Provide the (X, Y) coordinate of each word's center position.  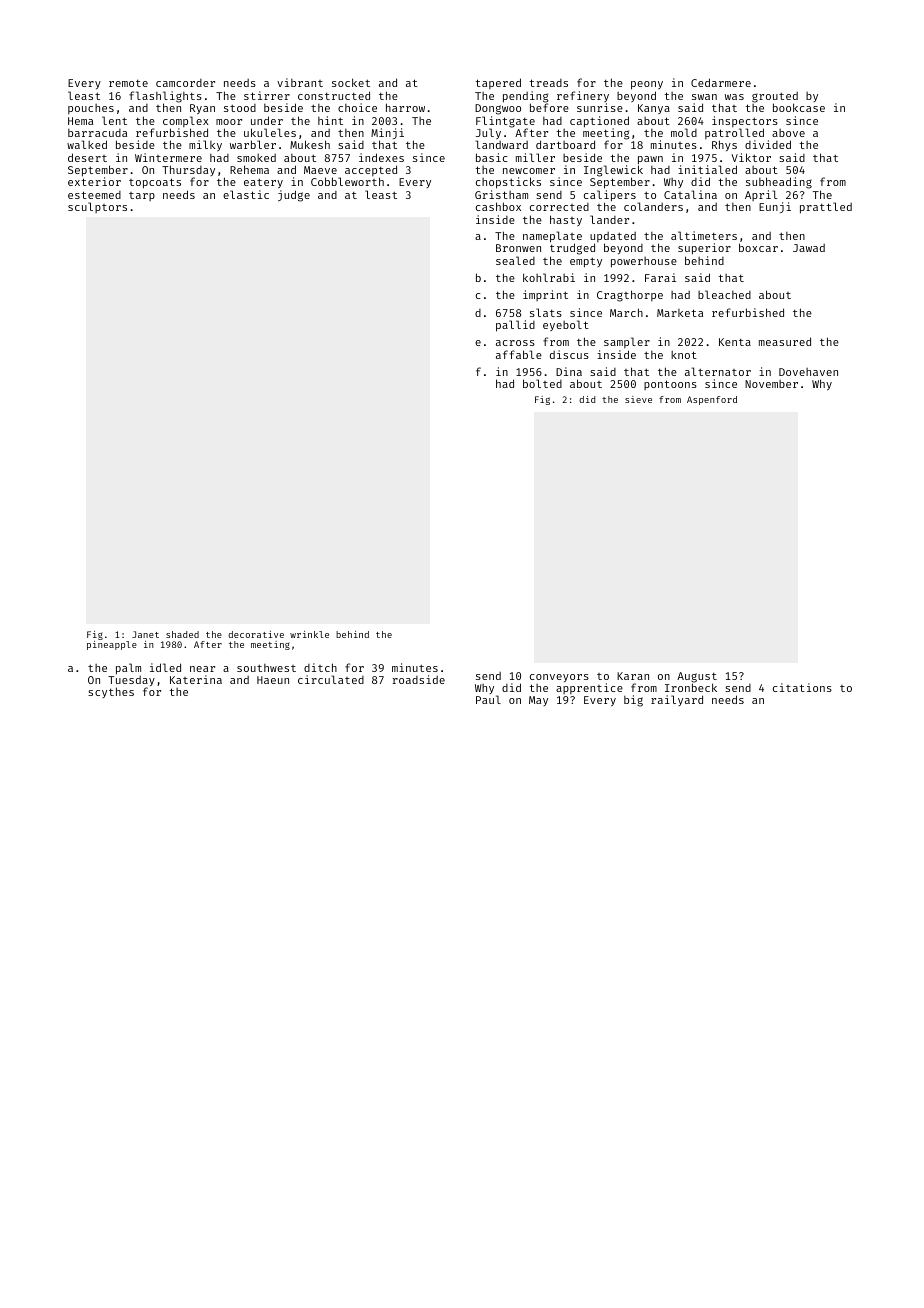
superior (704, 249)
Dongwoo (498, 109)
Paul (488, 700)
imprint (545, 295)
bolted (542, 383)
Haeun (273, 680)
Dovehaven (808, 372)
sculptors (97, 207)
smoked (256, 157)
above (788, 133)
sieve (638, 399)
